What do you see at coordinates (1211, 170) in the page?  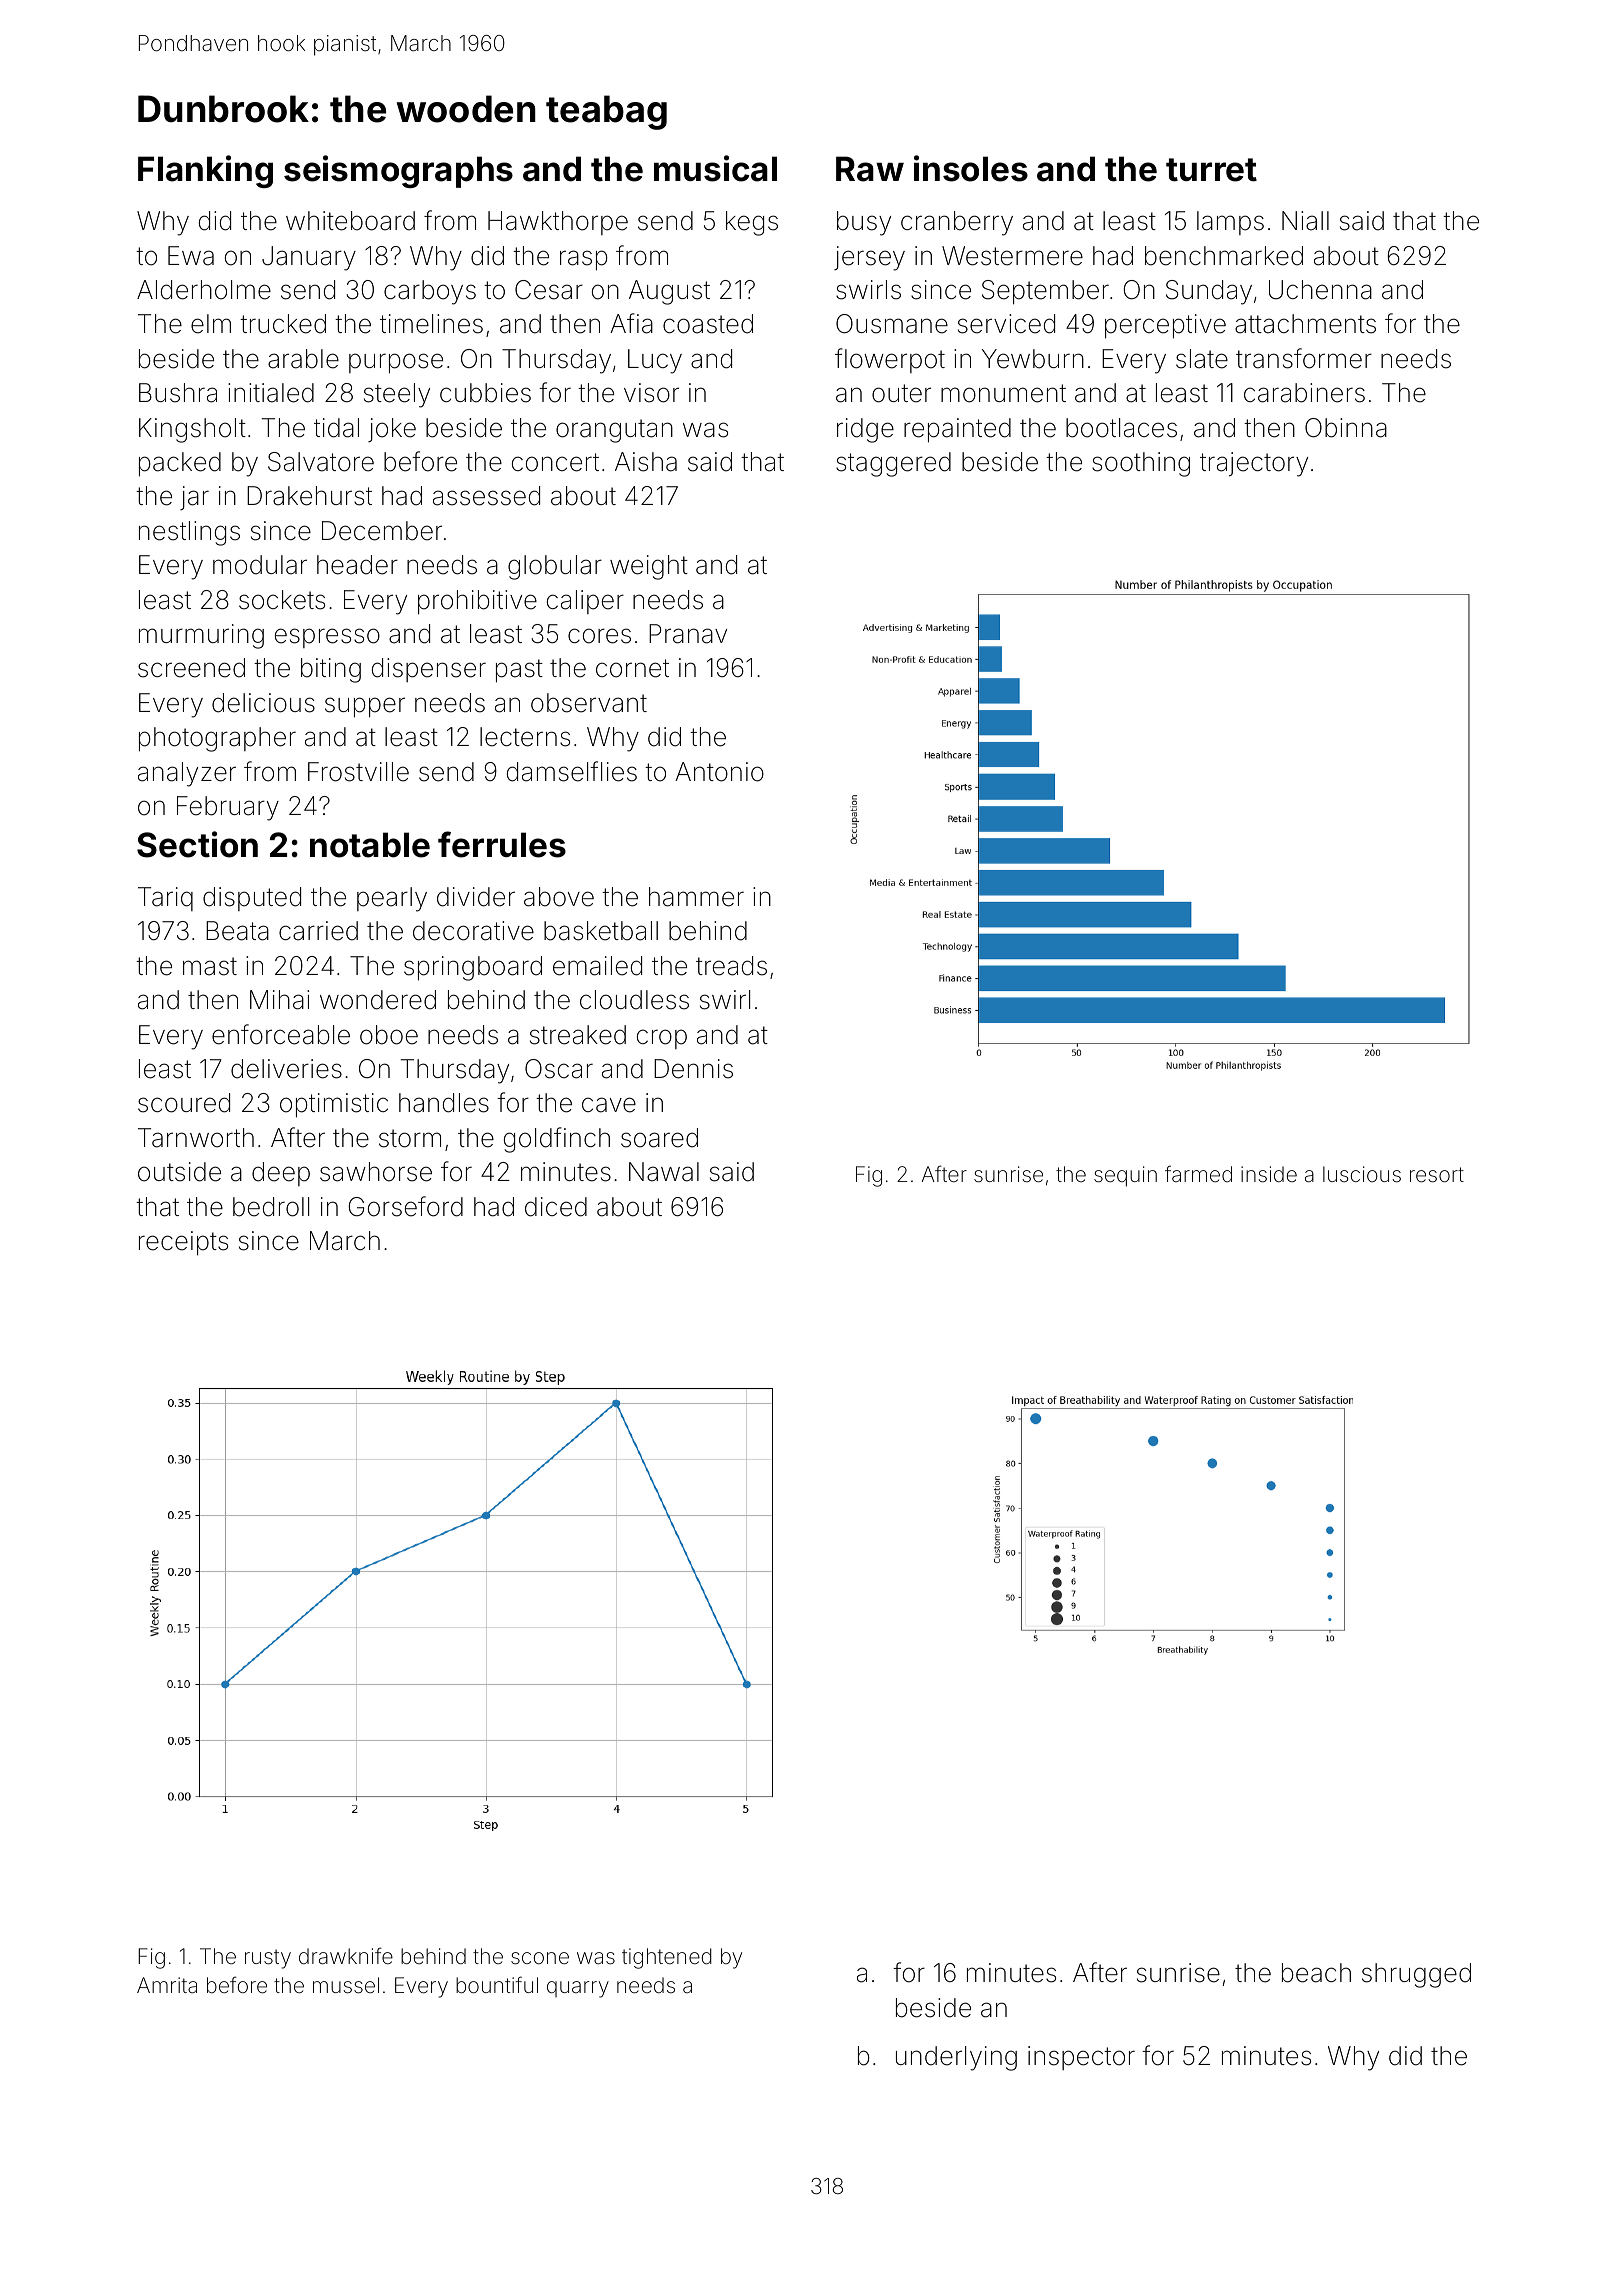 I see `turret` at bounding box center [1211, 170].
